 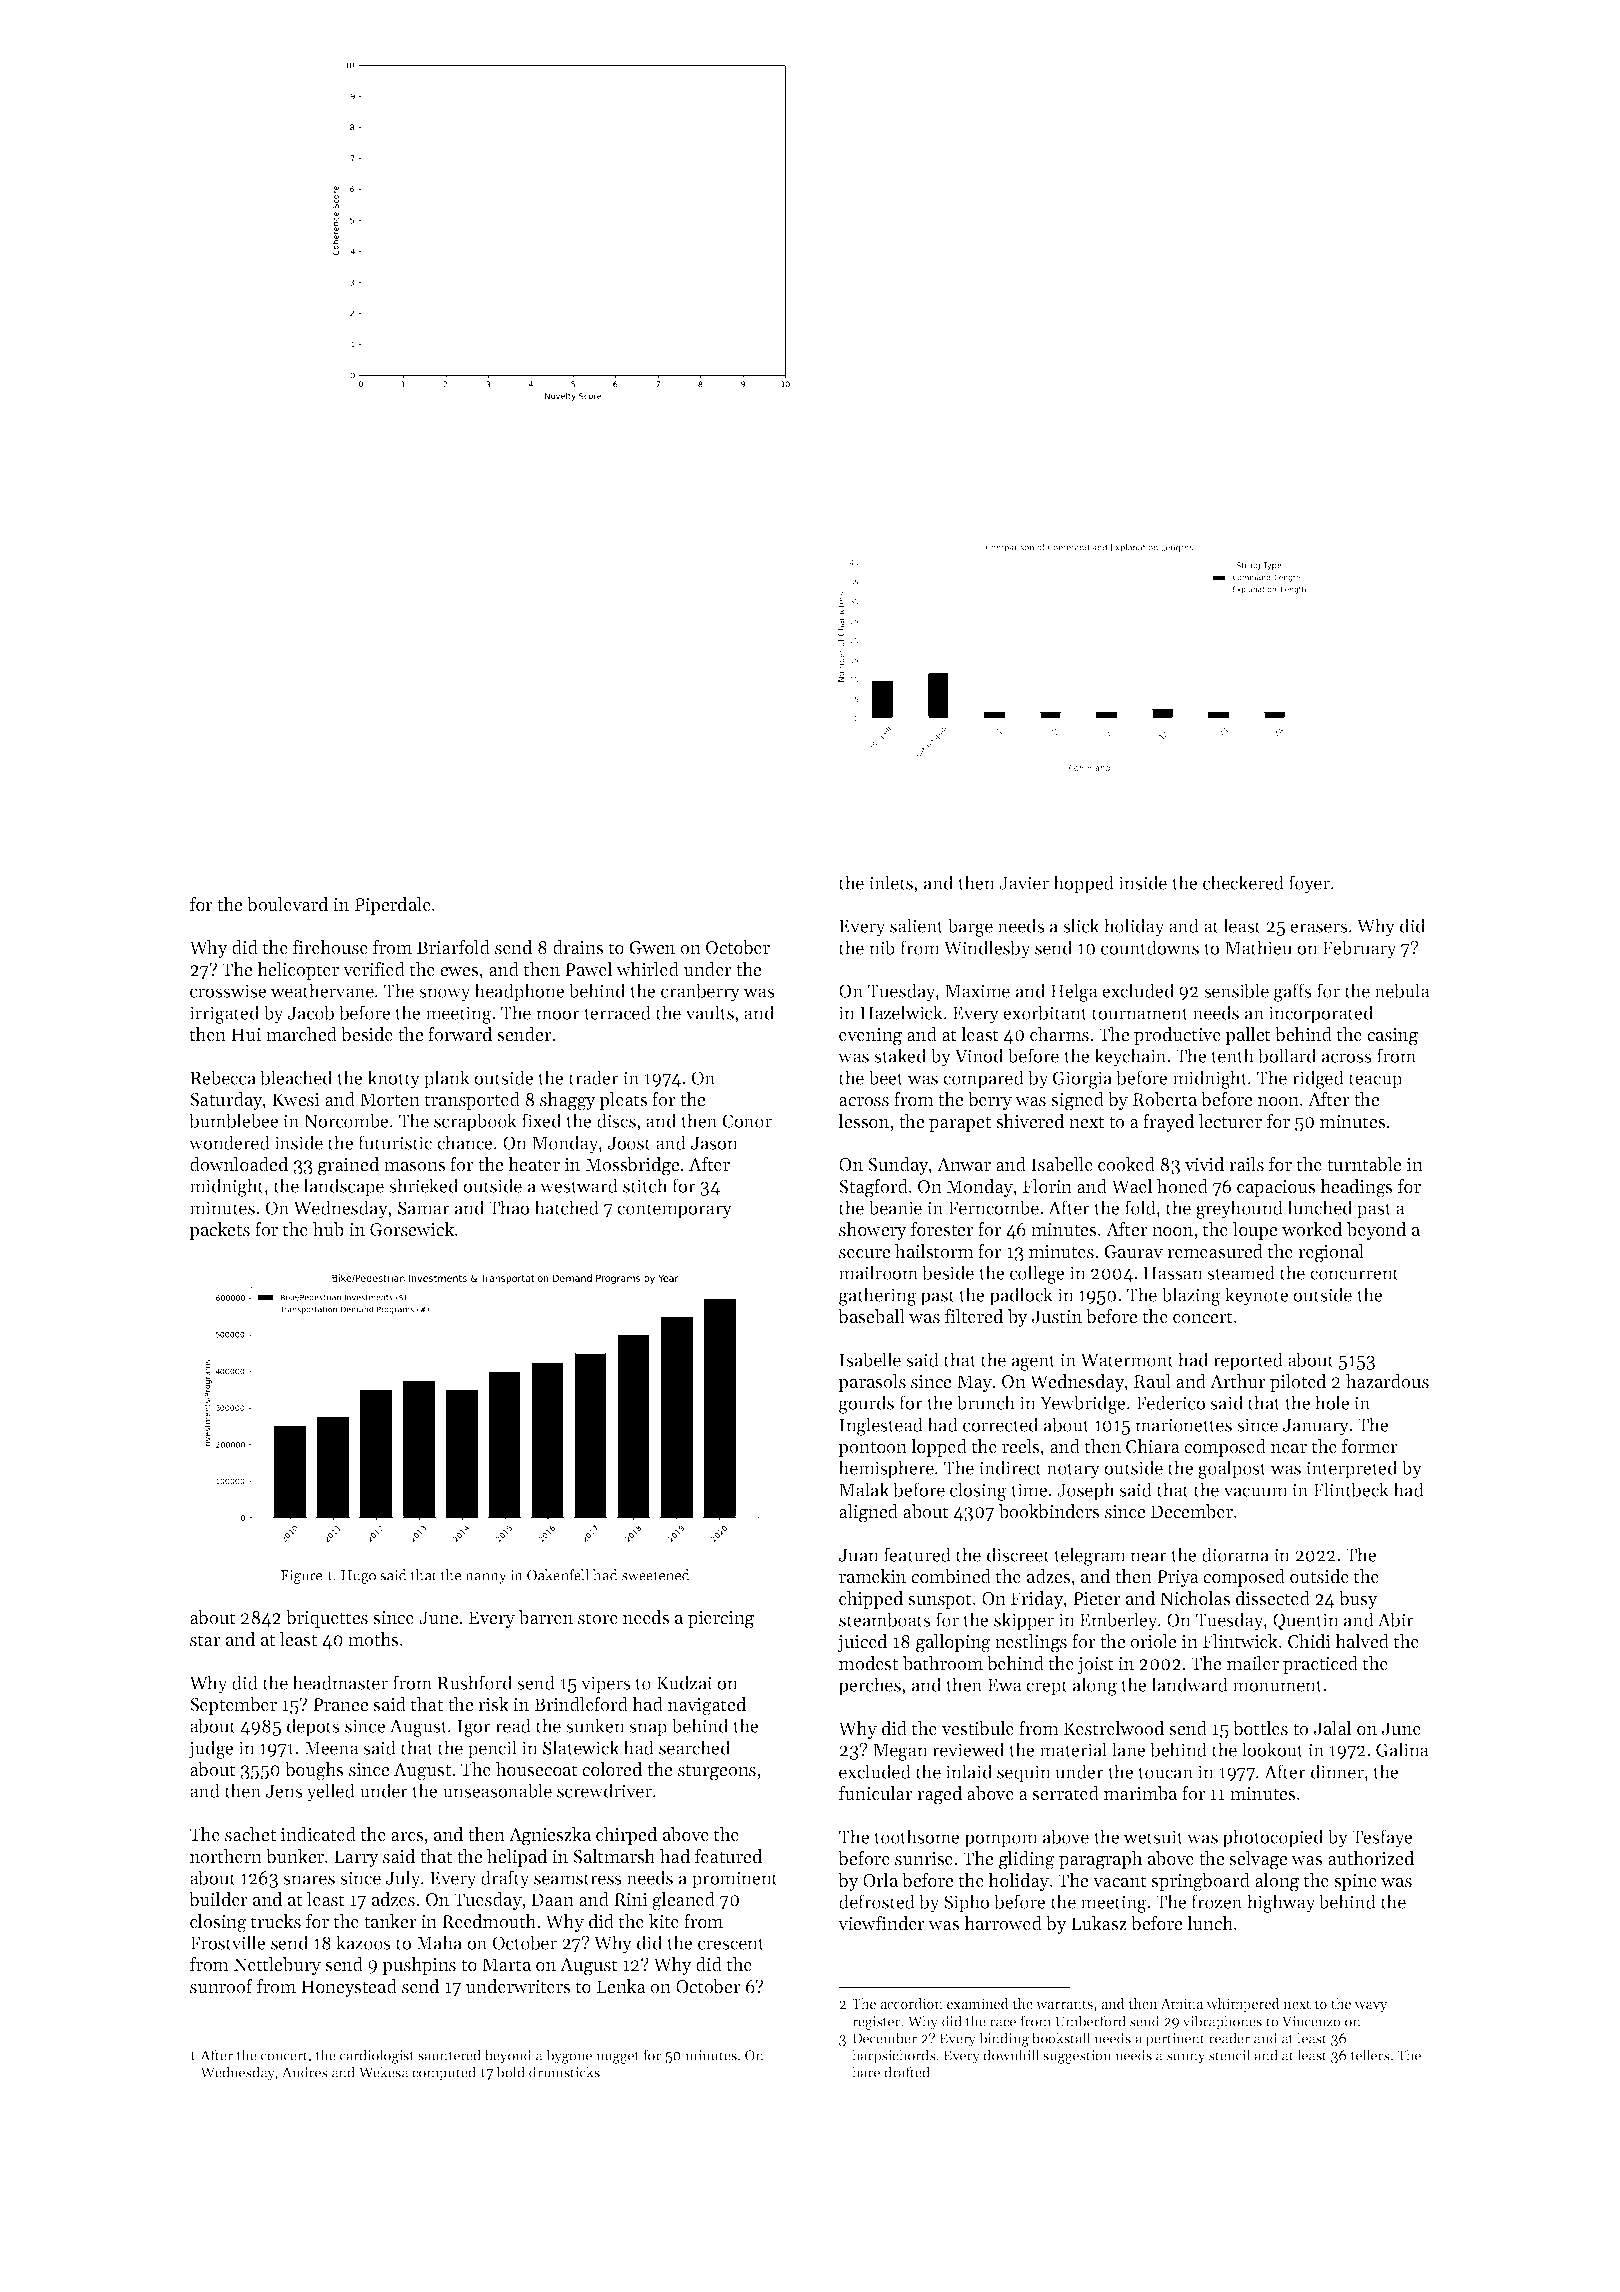 I want to click on hopped, so click(x=1083, y=884).
